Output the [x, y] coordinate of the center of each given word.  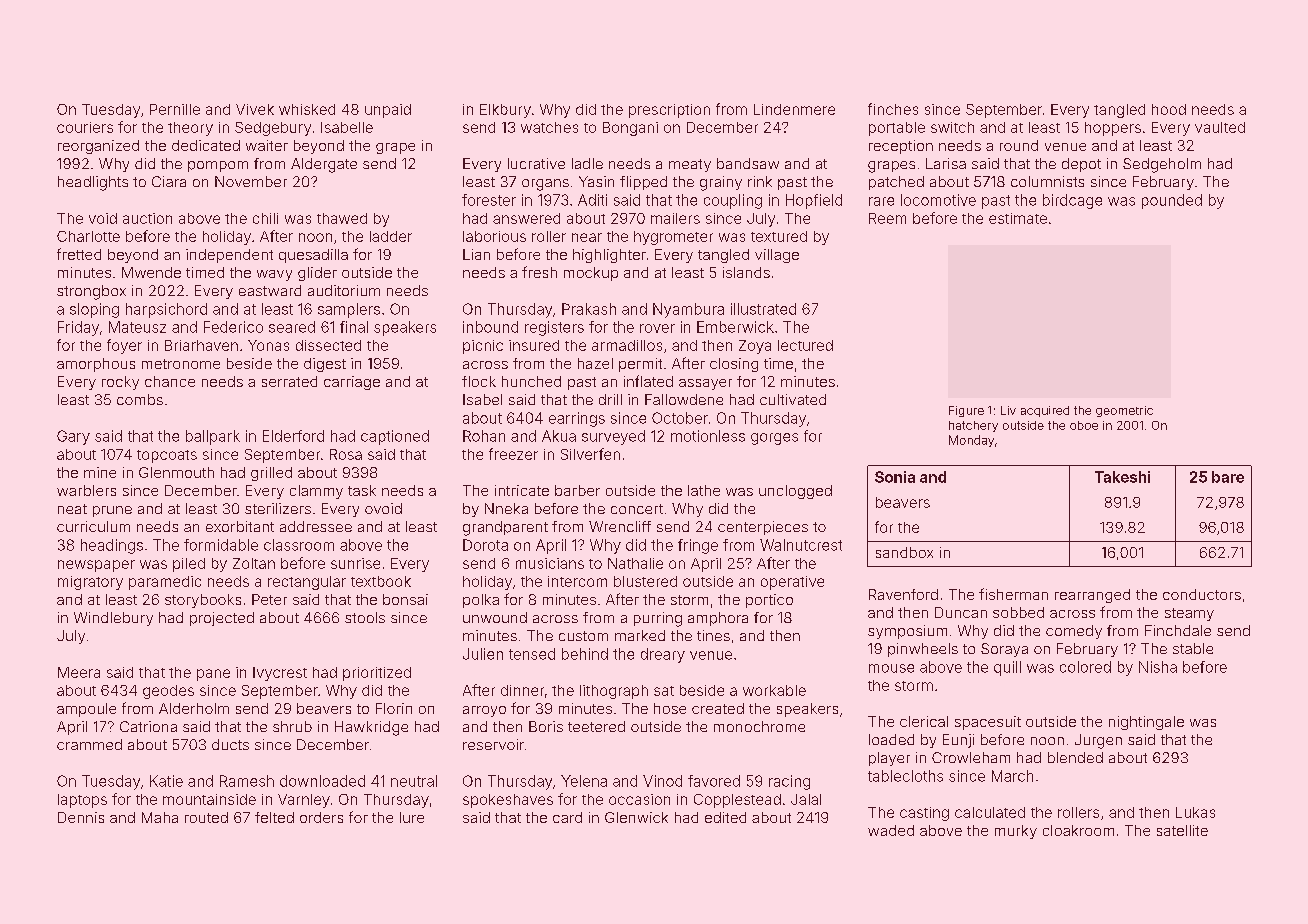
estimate [1018, 218]
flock [479, 381]
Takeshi [1122, 477]
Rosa [346, 454]
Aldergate [324, 165]
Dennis [81, 817]
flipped [643, 183]
